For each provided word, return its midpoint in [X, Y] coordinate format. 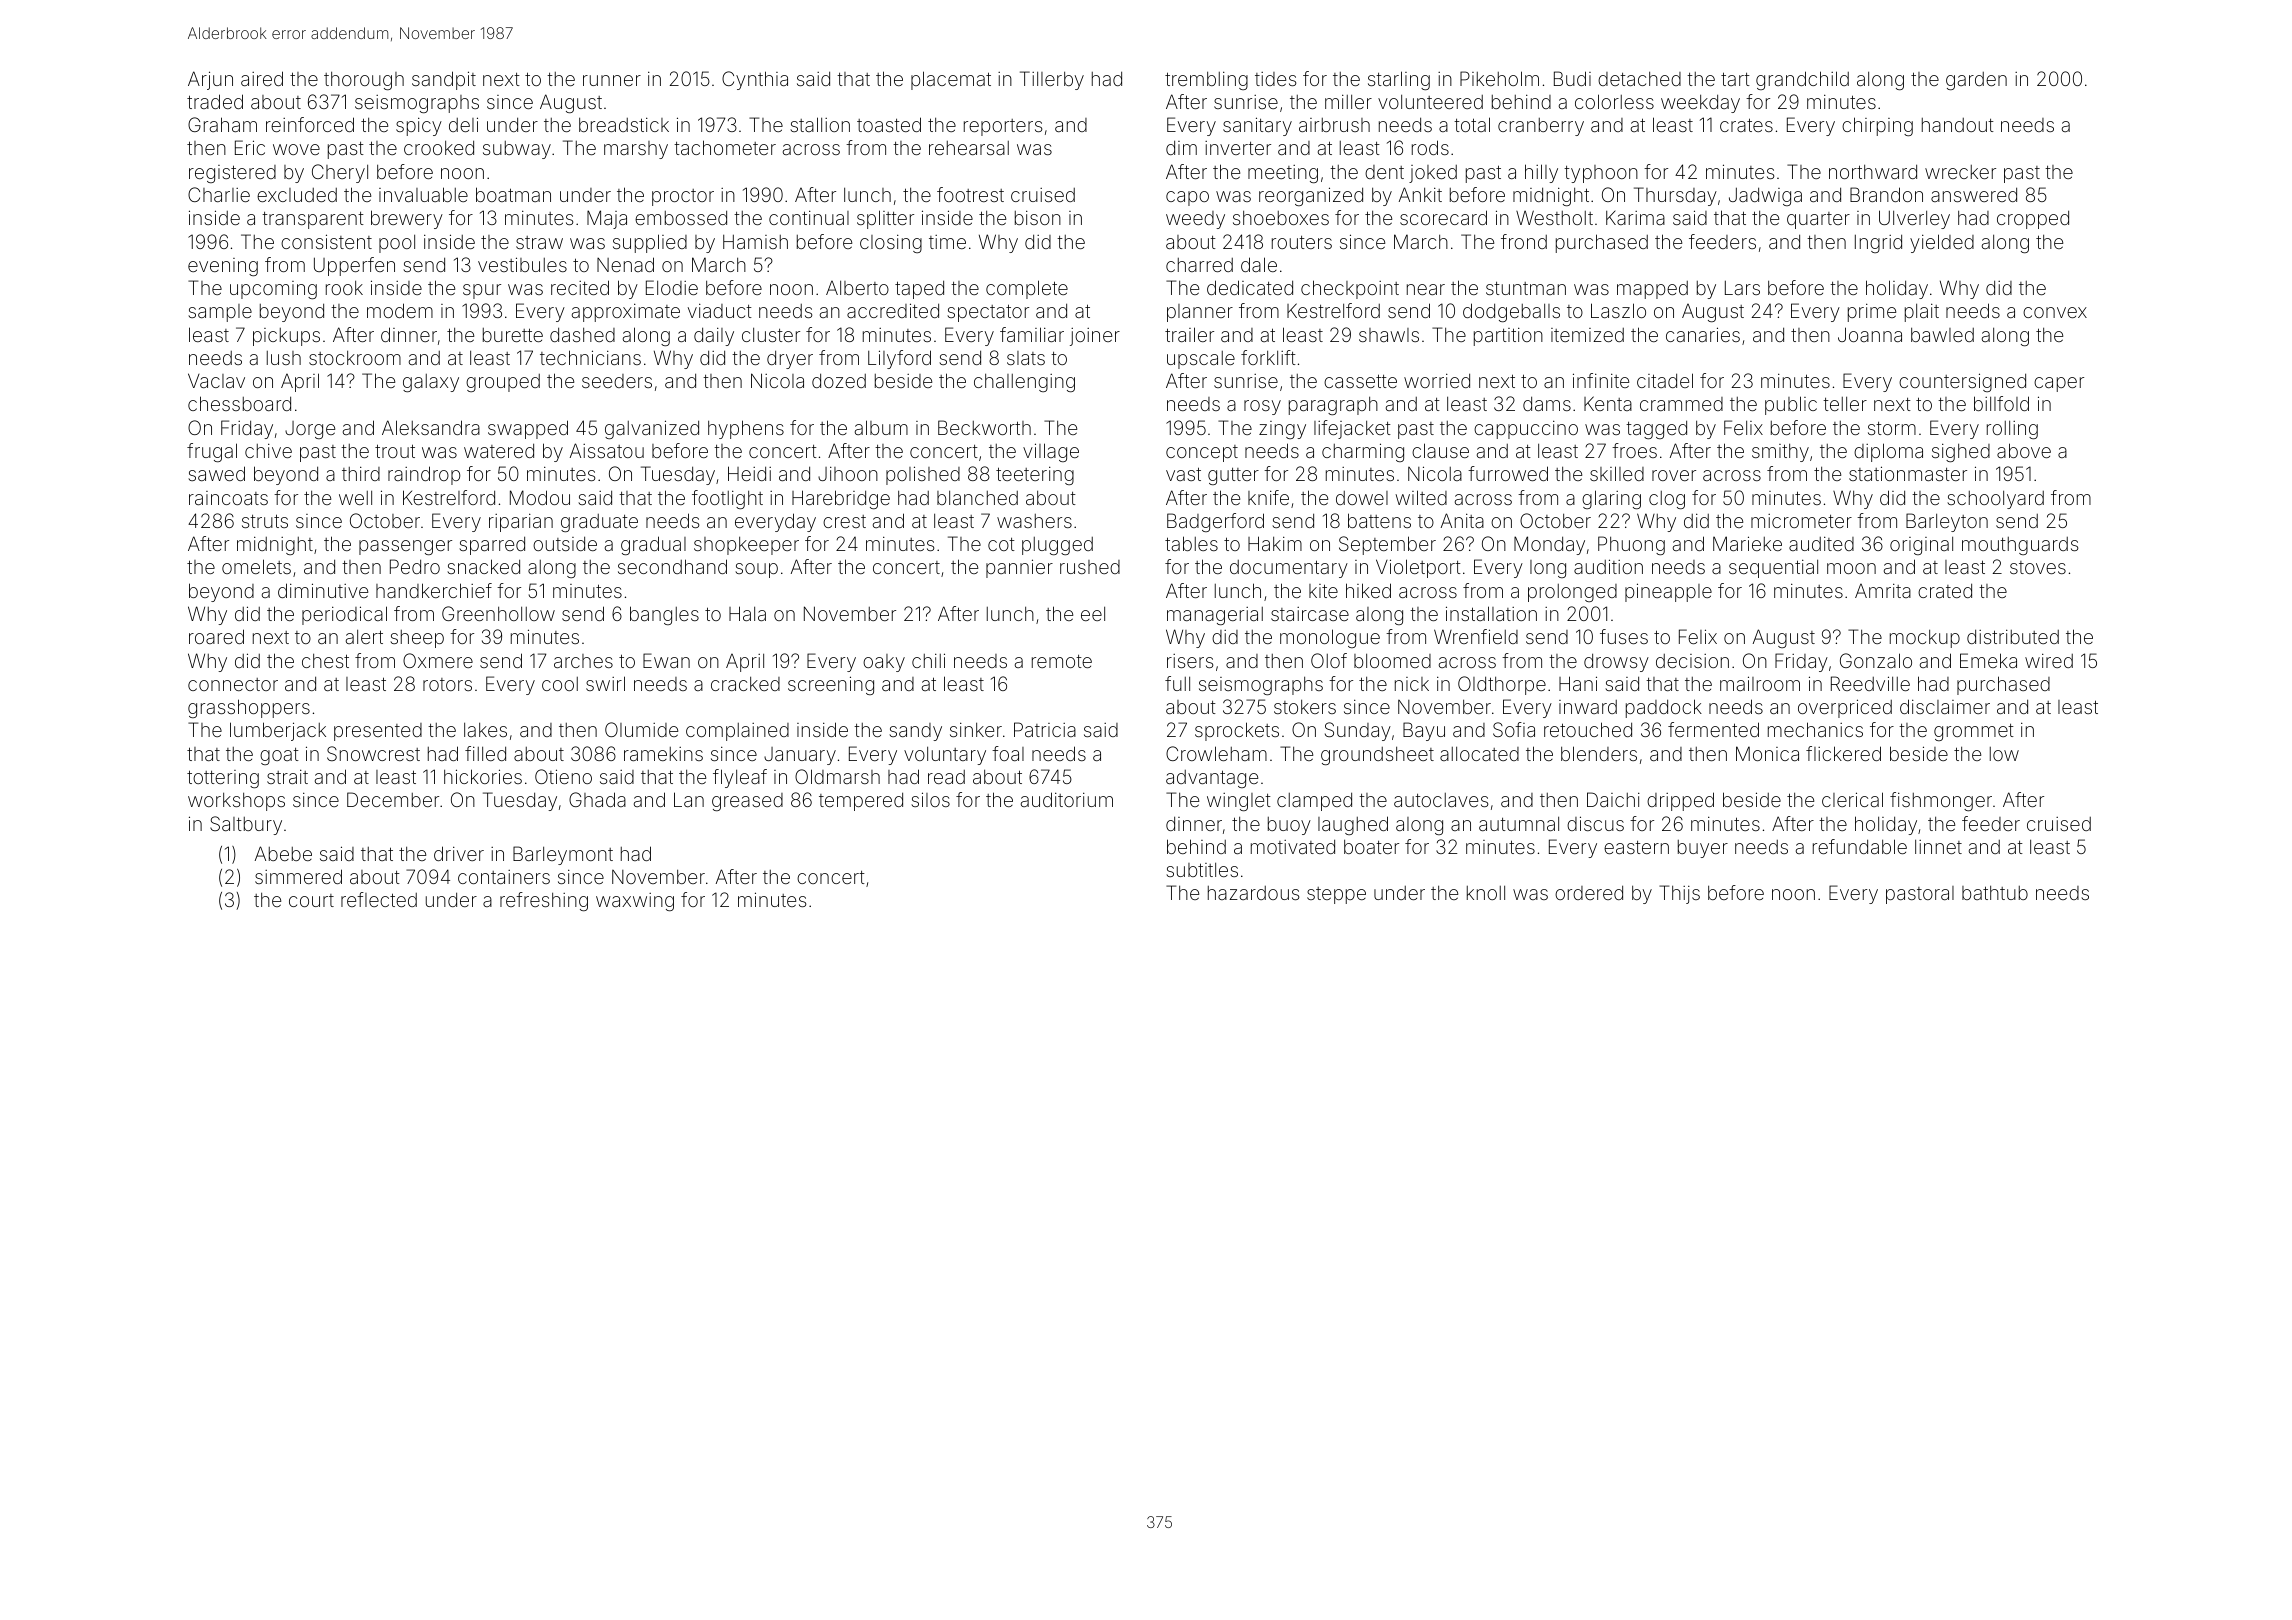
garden [1976, 81]
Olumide [641, 729]
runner [612, 80]
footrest [970, 194]
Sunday [1358, 731]
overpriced [1845, 708]
